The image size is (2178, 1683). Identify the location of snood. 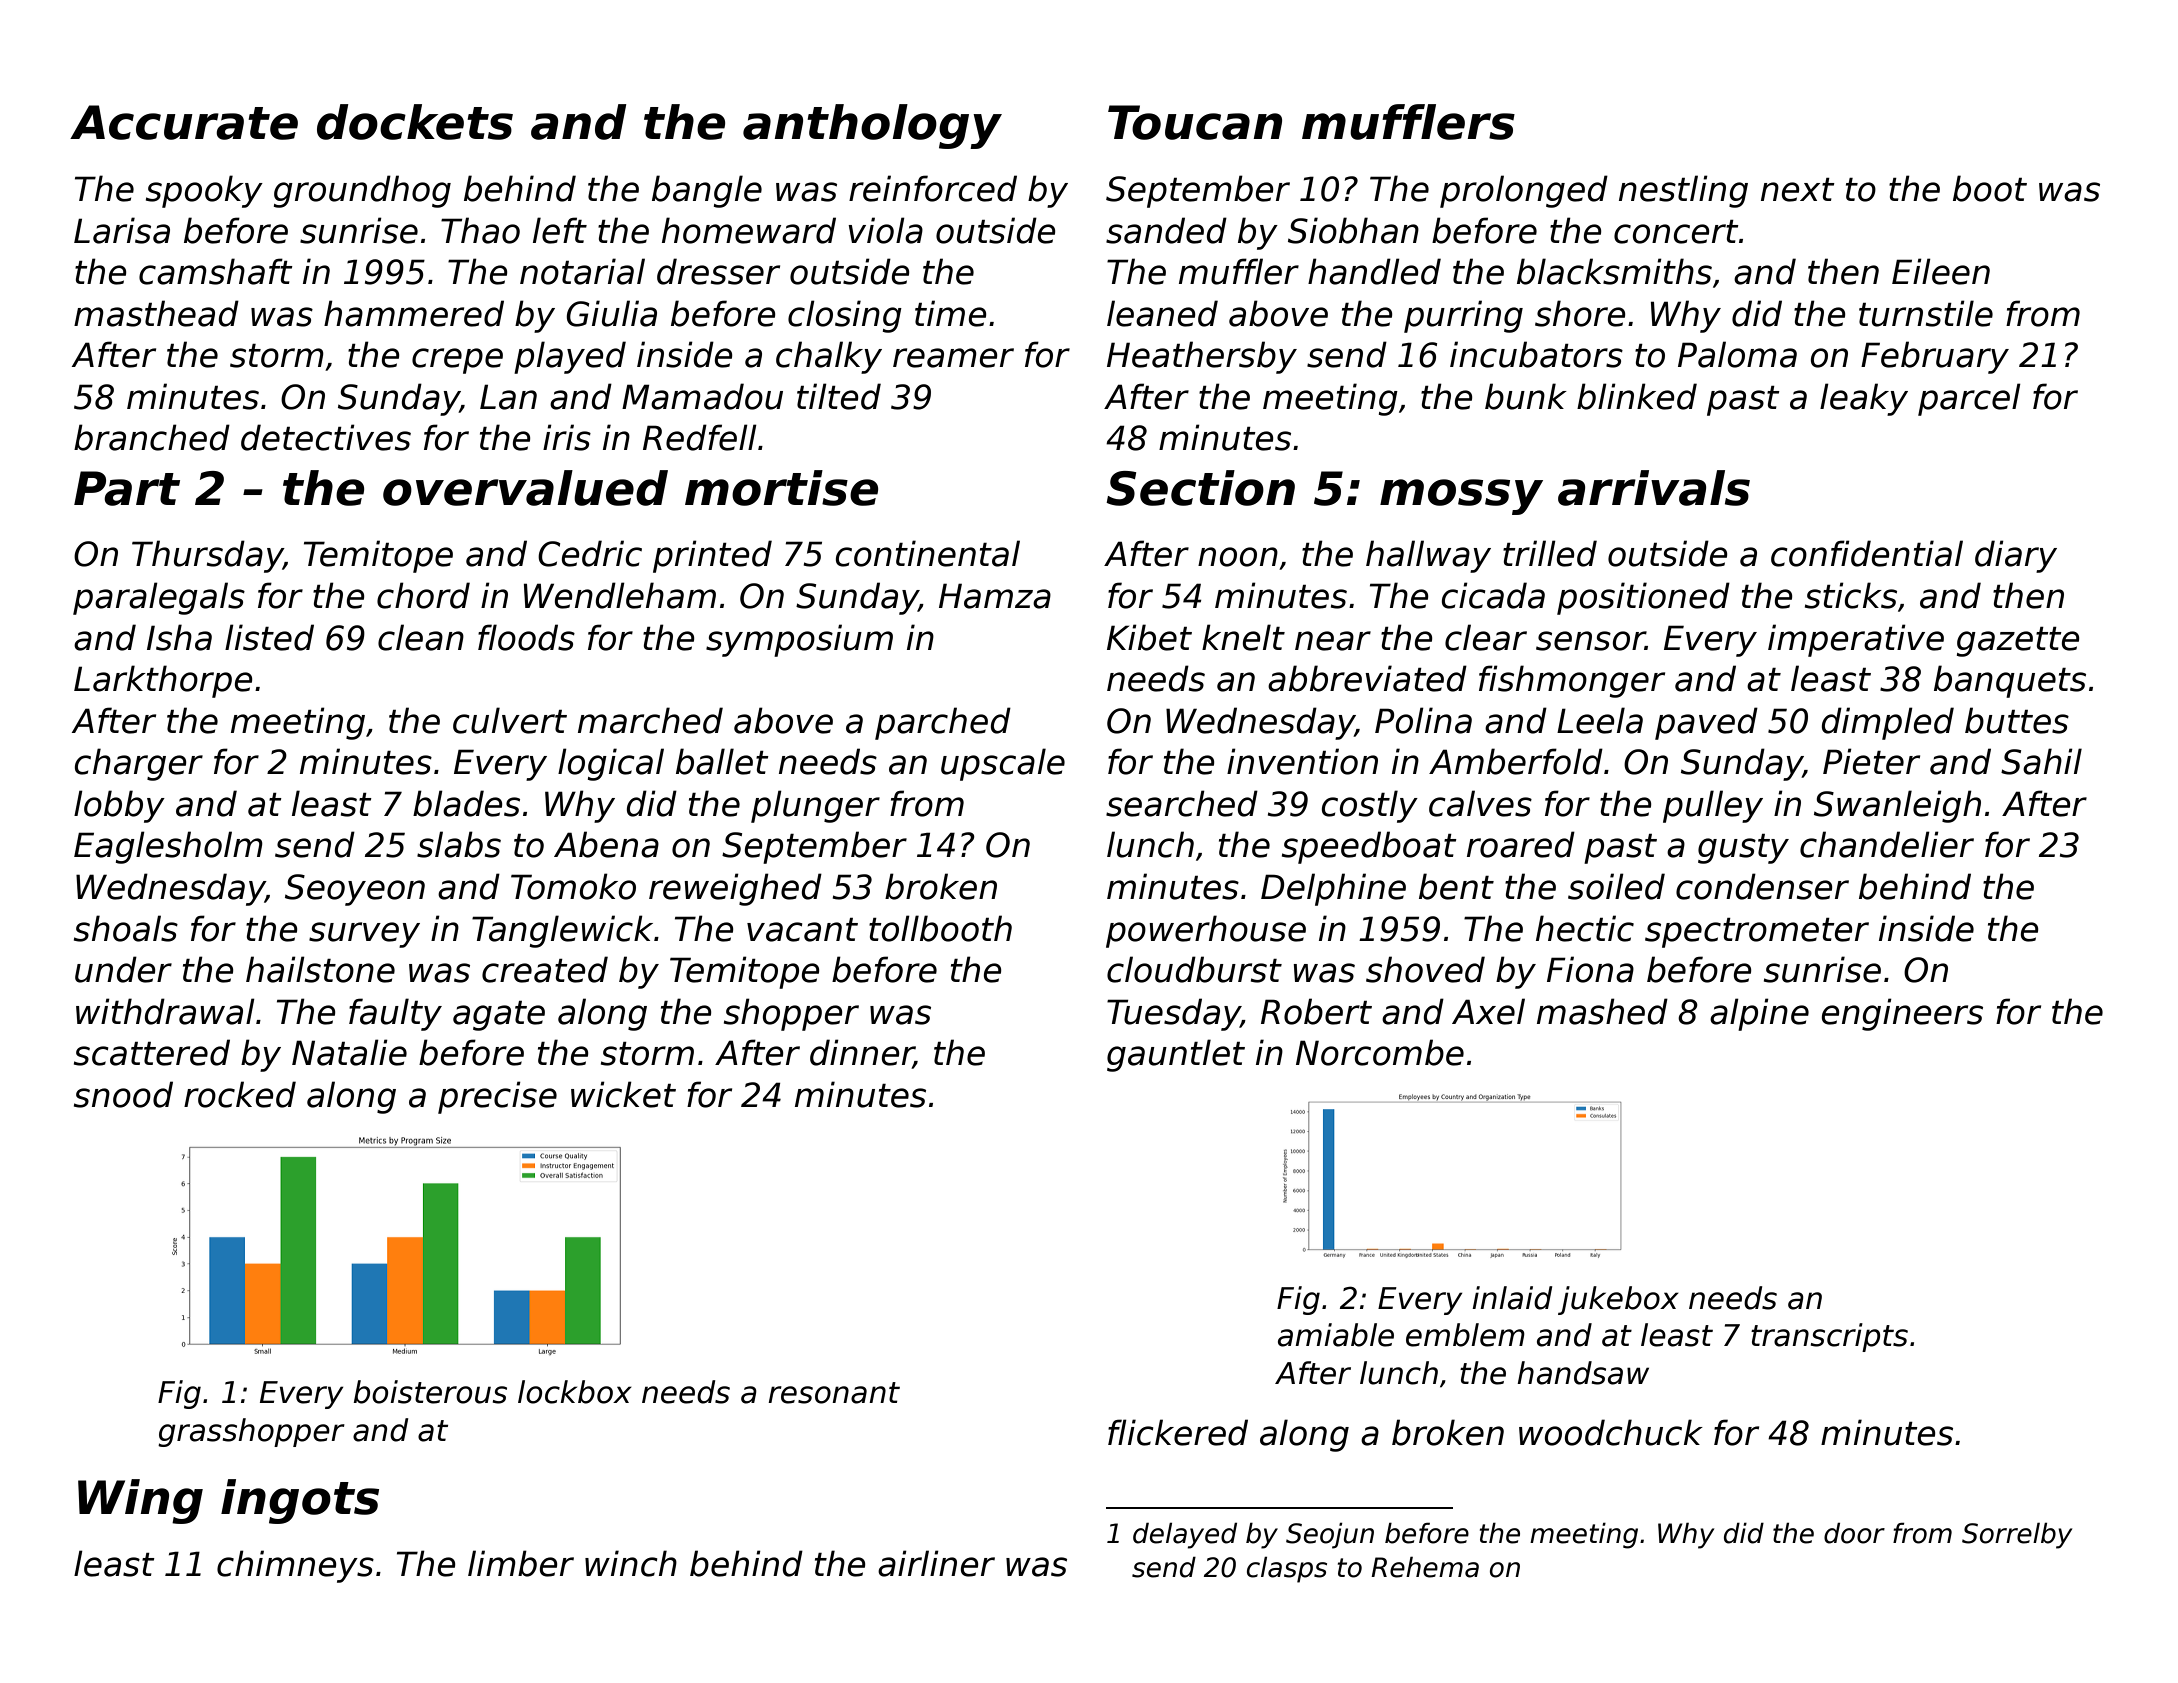
(123, 1094).
